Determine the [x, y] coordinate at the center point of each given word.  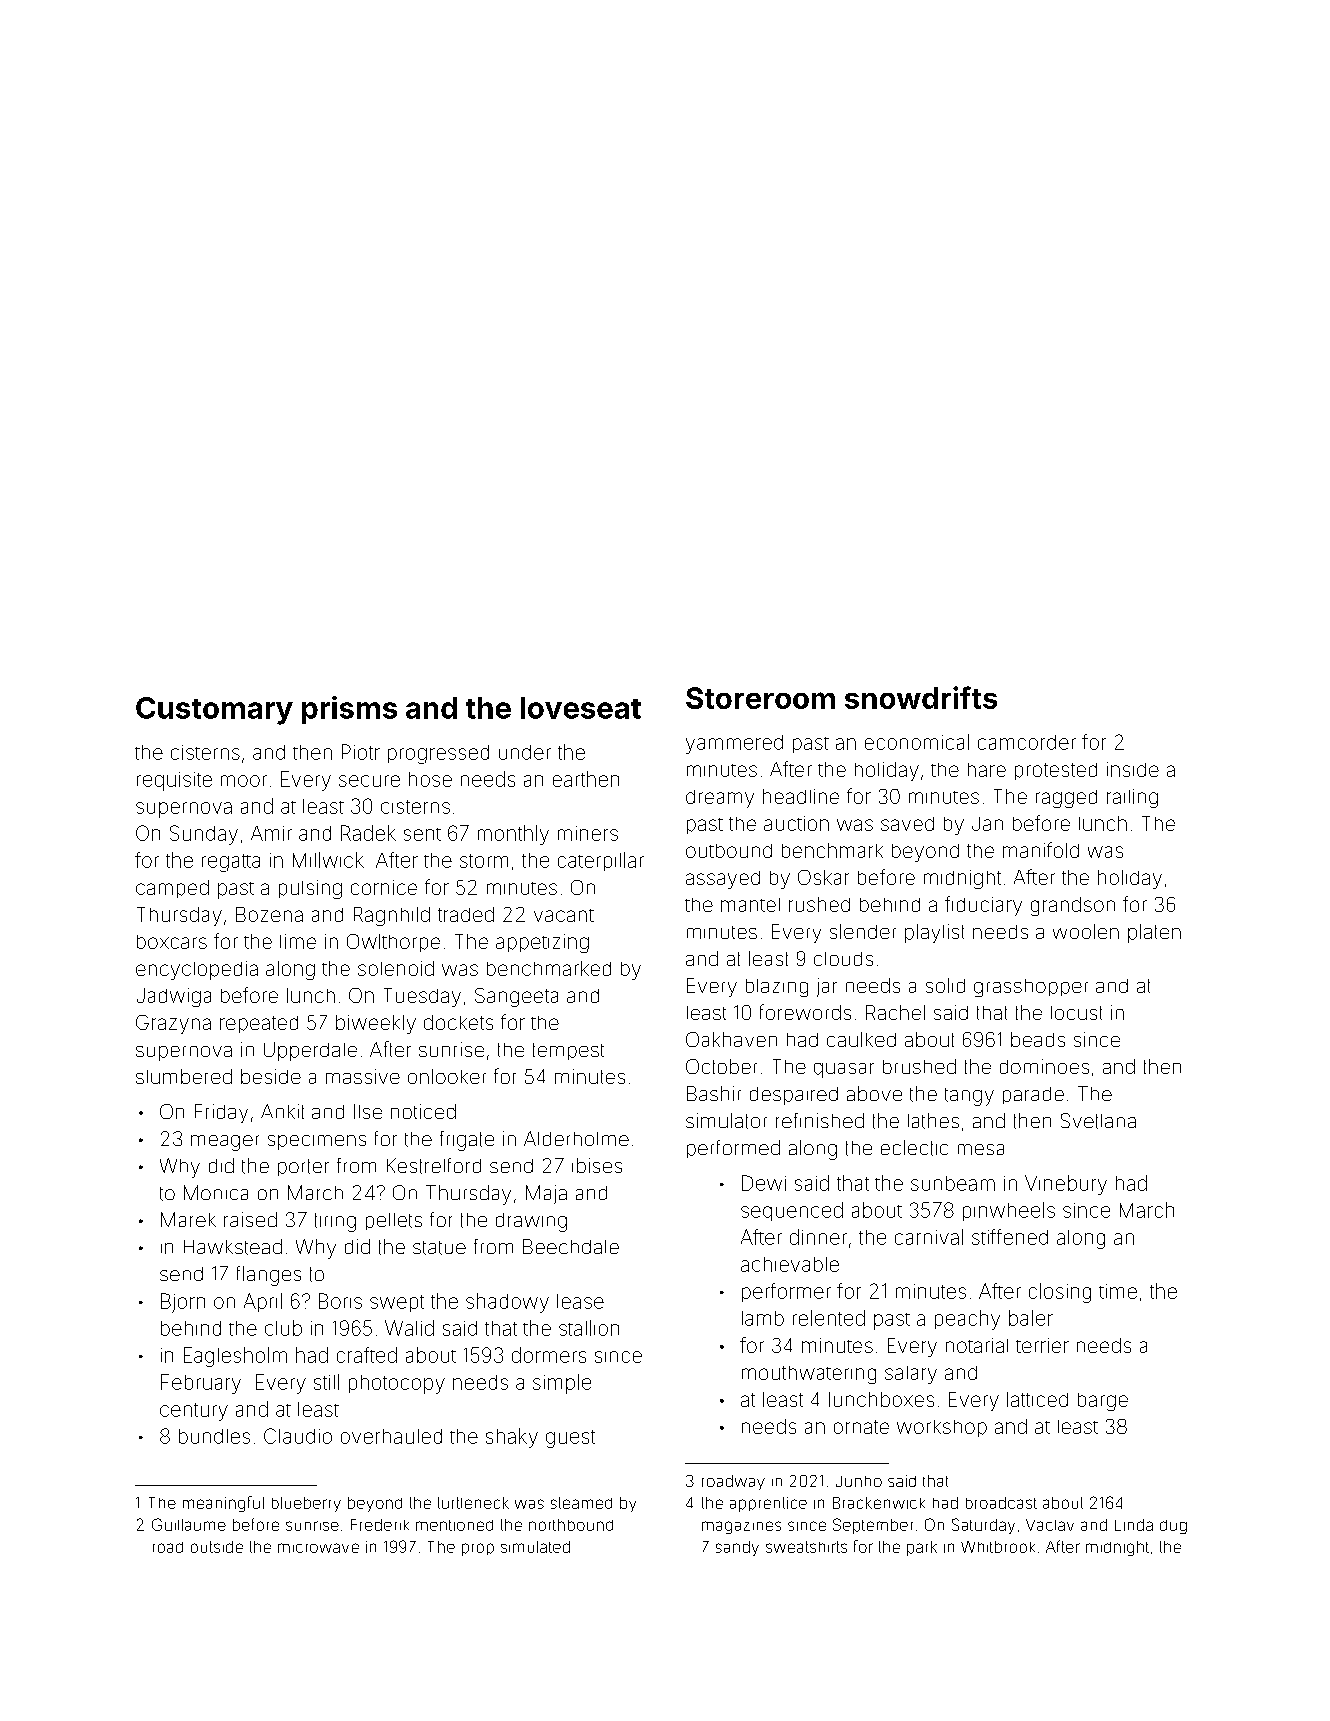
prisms [349, 710]
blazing [777, 988]
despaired [794, 1096]
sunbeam [953, 1183]
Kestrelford [434, 1166]
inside [1133, 769]
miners [588, 833]
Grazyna [173, 1024]
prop [478, 1549]
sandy [737, 1548]
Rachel [895, 1012]
